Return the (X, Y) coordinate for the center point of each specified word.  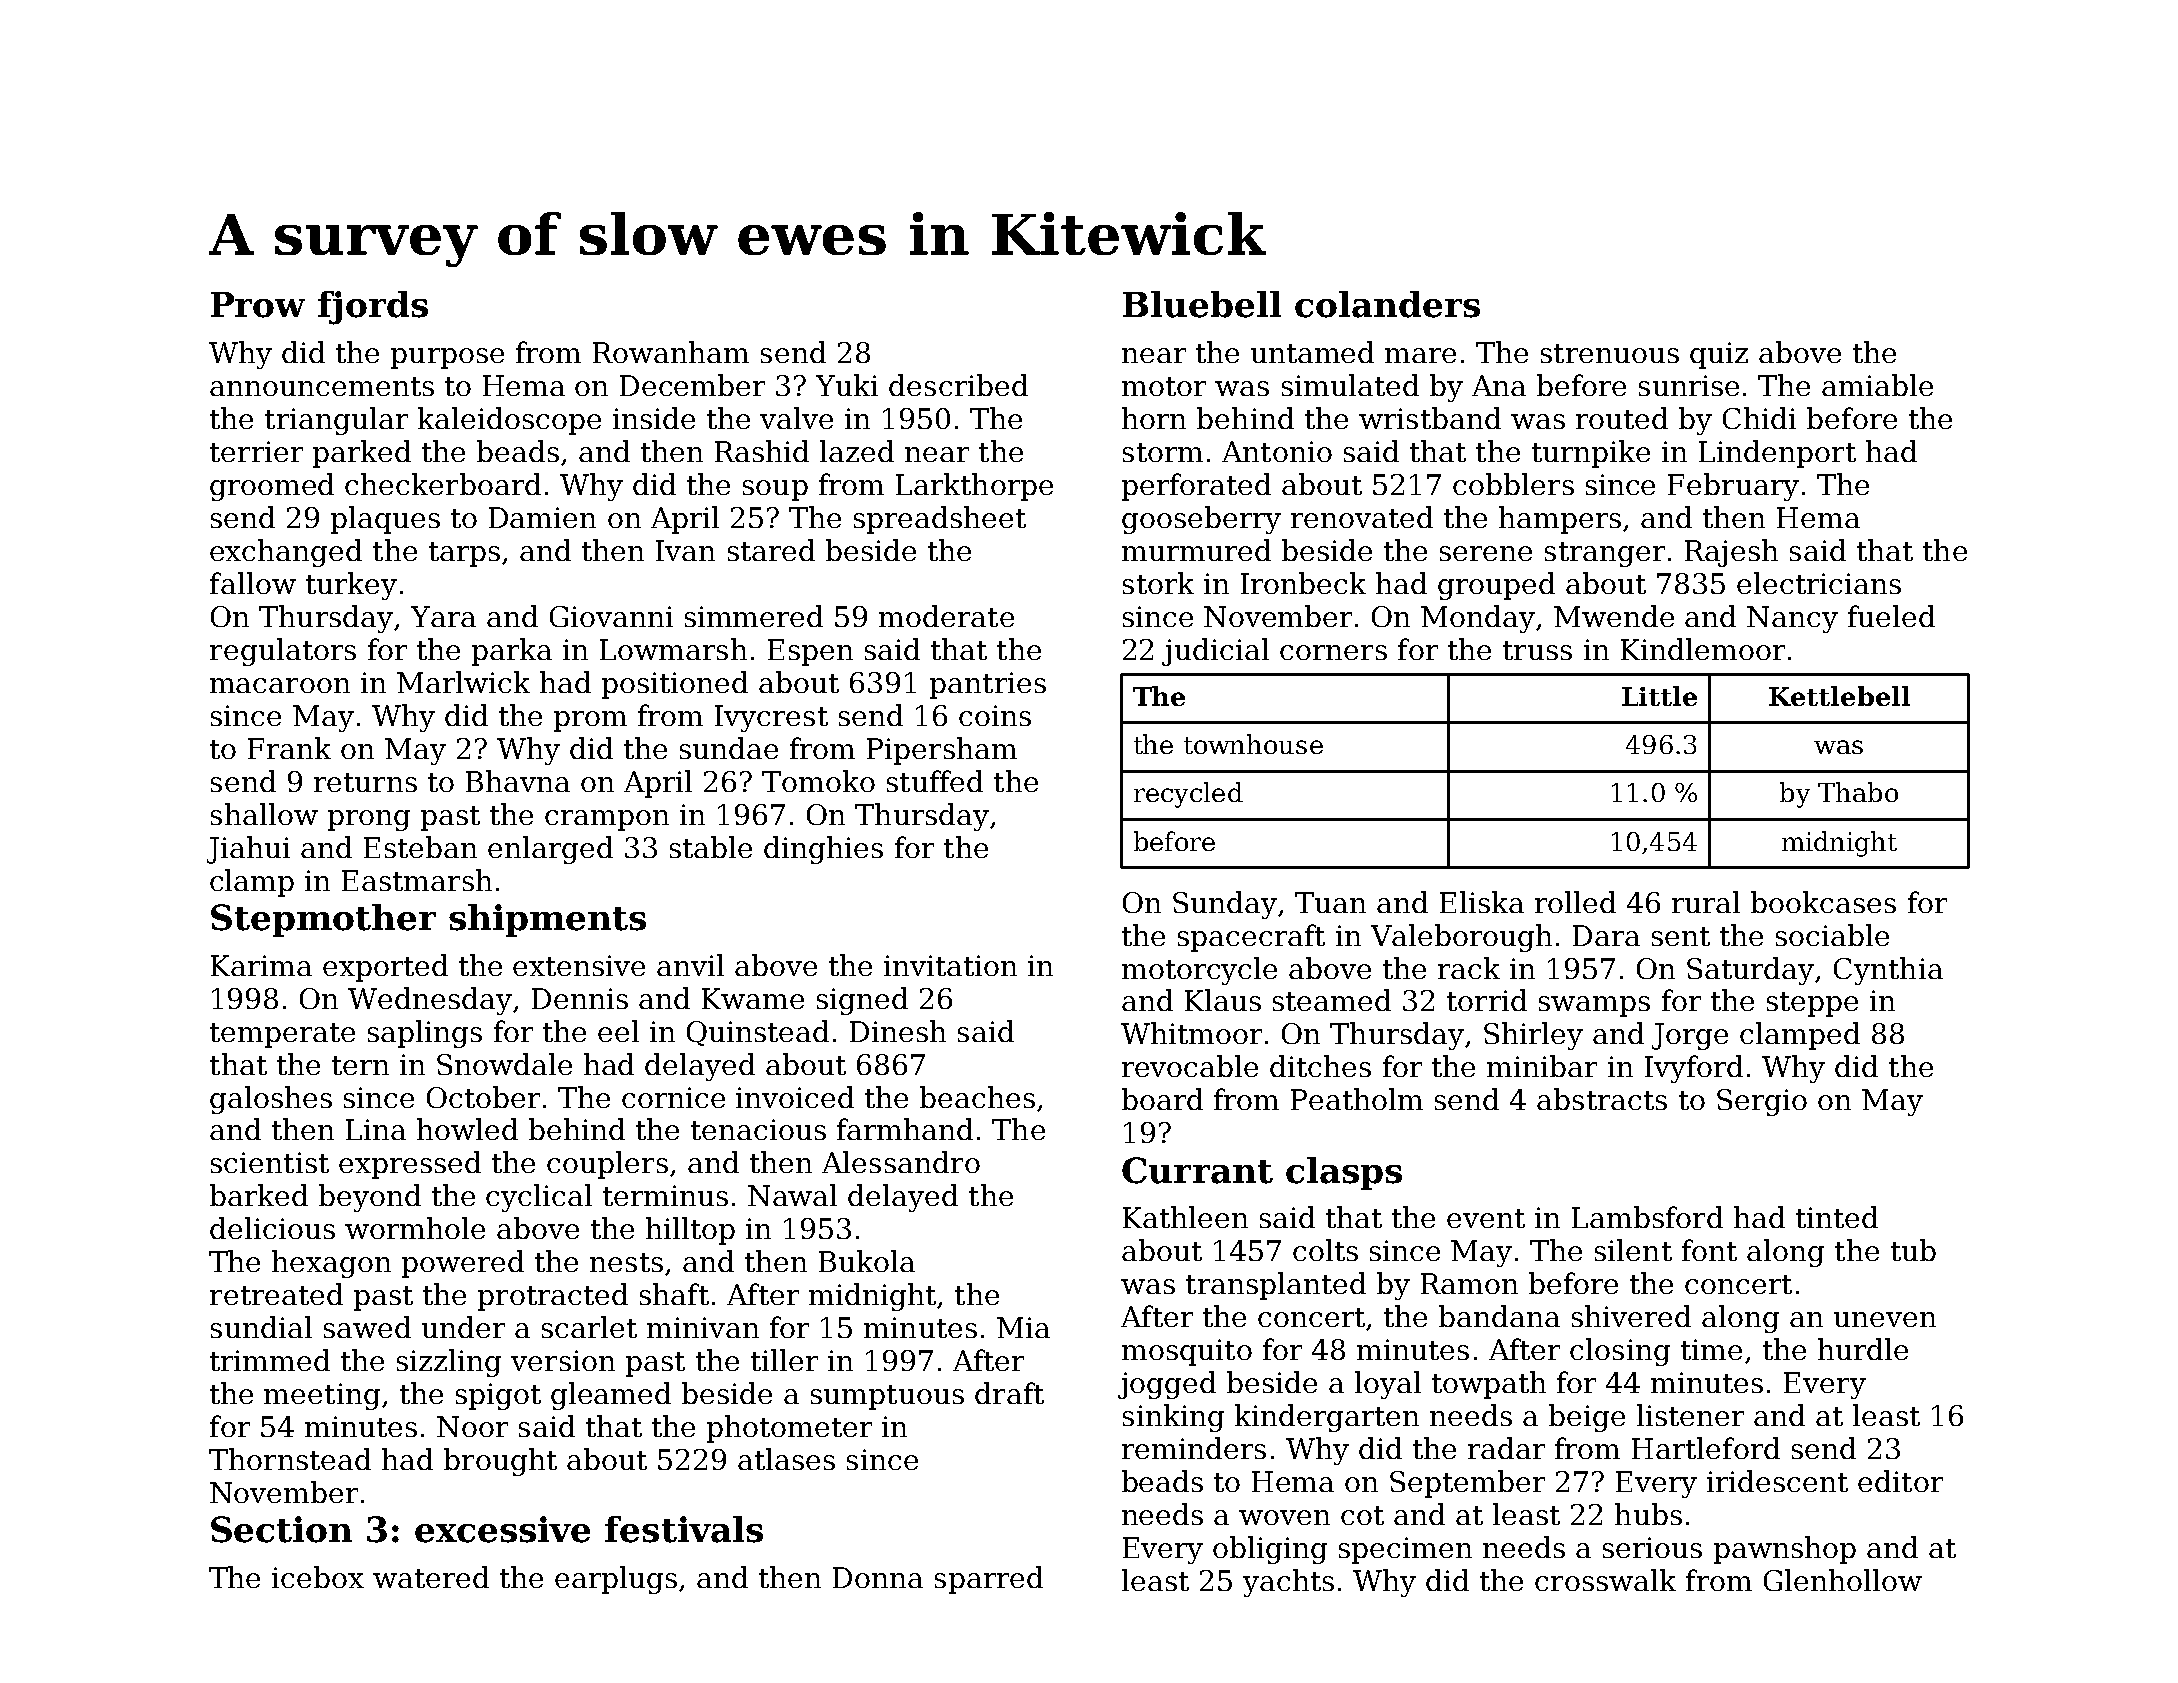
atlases (786, 1459)
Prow (258, 305)
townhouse (1253, 744)
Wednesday (430, 1001)
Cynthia (1888, 971)
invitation (950, 965)
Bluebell (1202, 304)
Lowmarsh (673, 649)
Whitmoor (1191, 1033)
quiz (1719, 355)
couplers (607, 1165)
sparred (989, 1580)
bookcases (1823, 902)
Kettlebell (1839, 696)
